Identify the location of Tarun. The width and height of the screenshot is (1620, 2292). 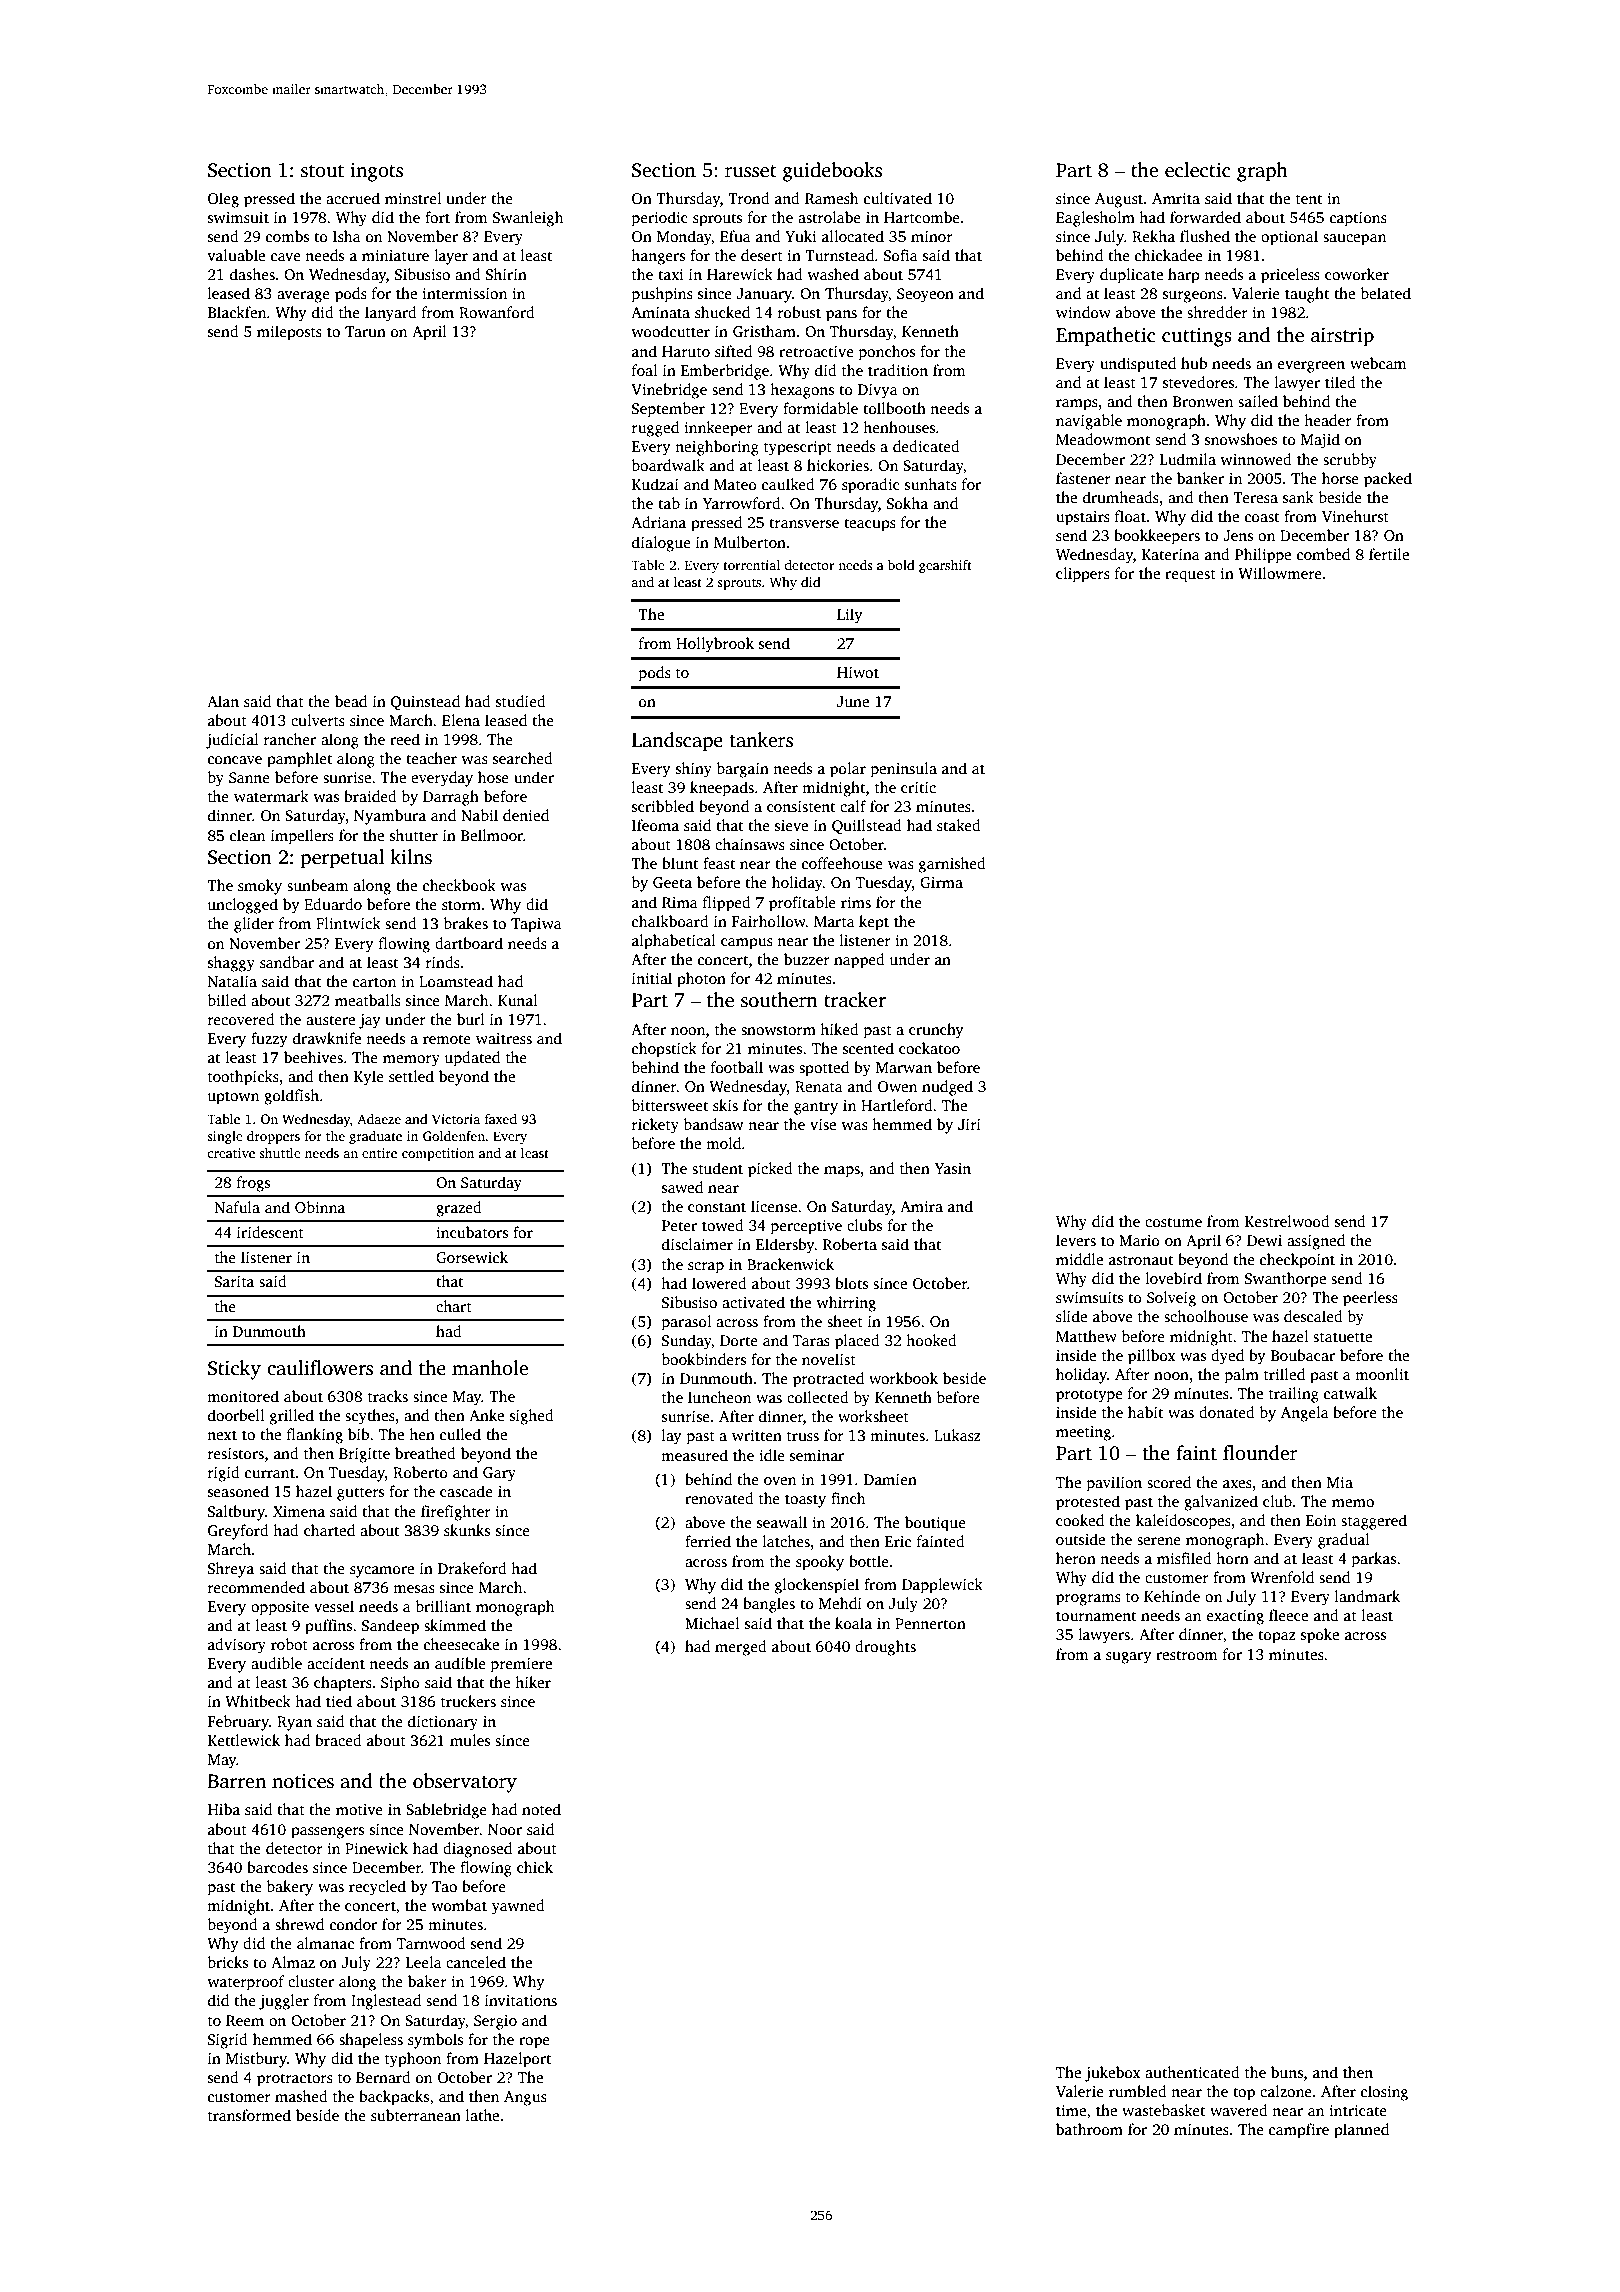
(365, 331).
